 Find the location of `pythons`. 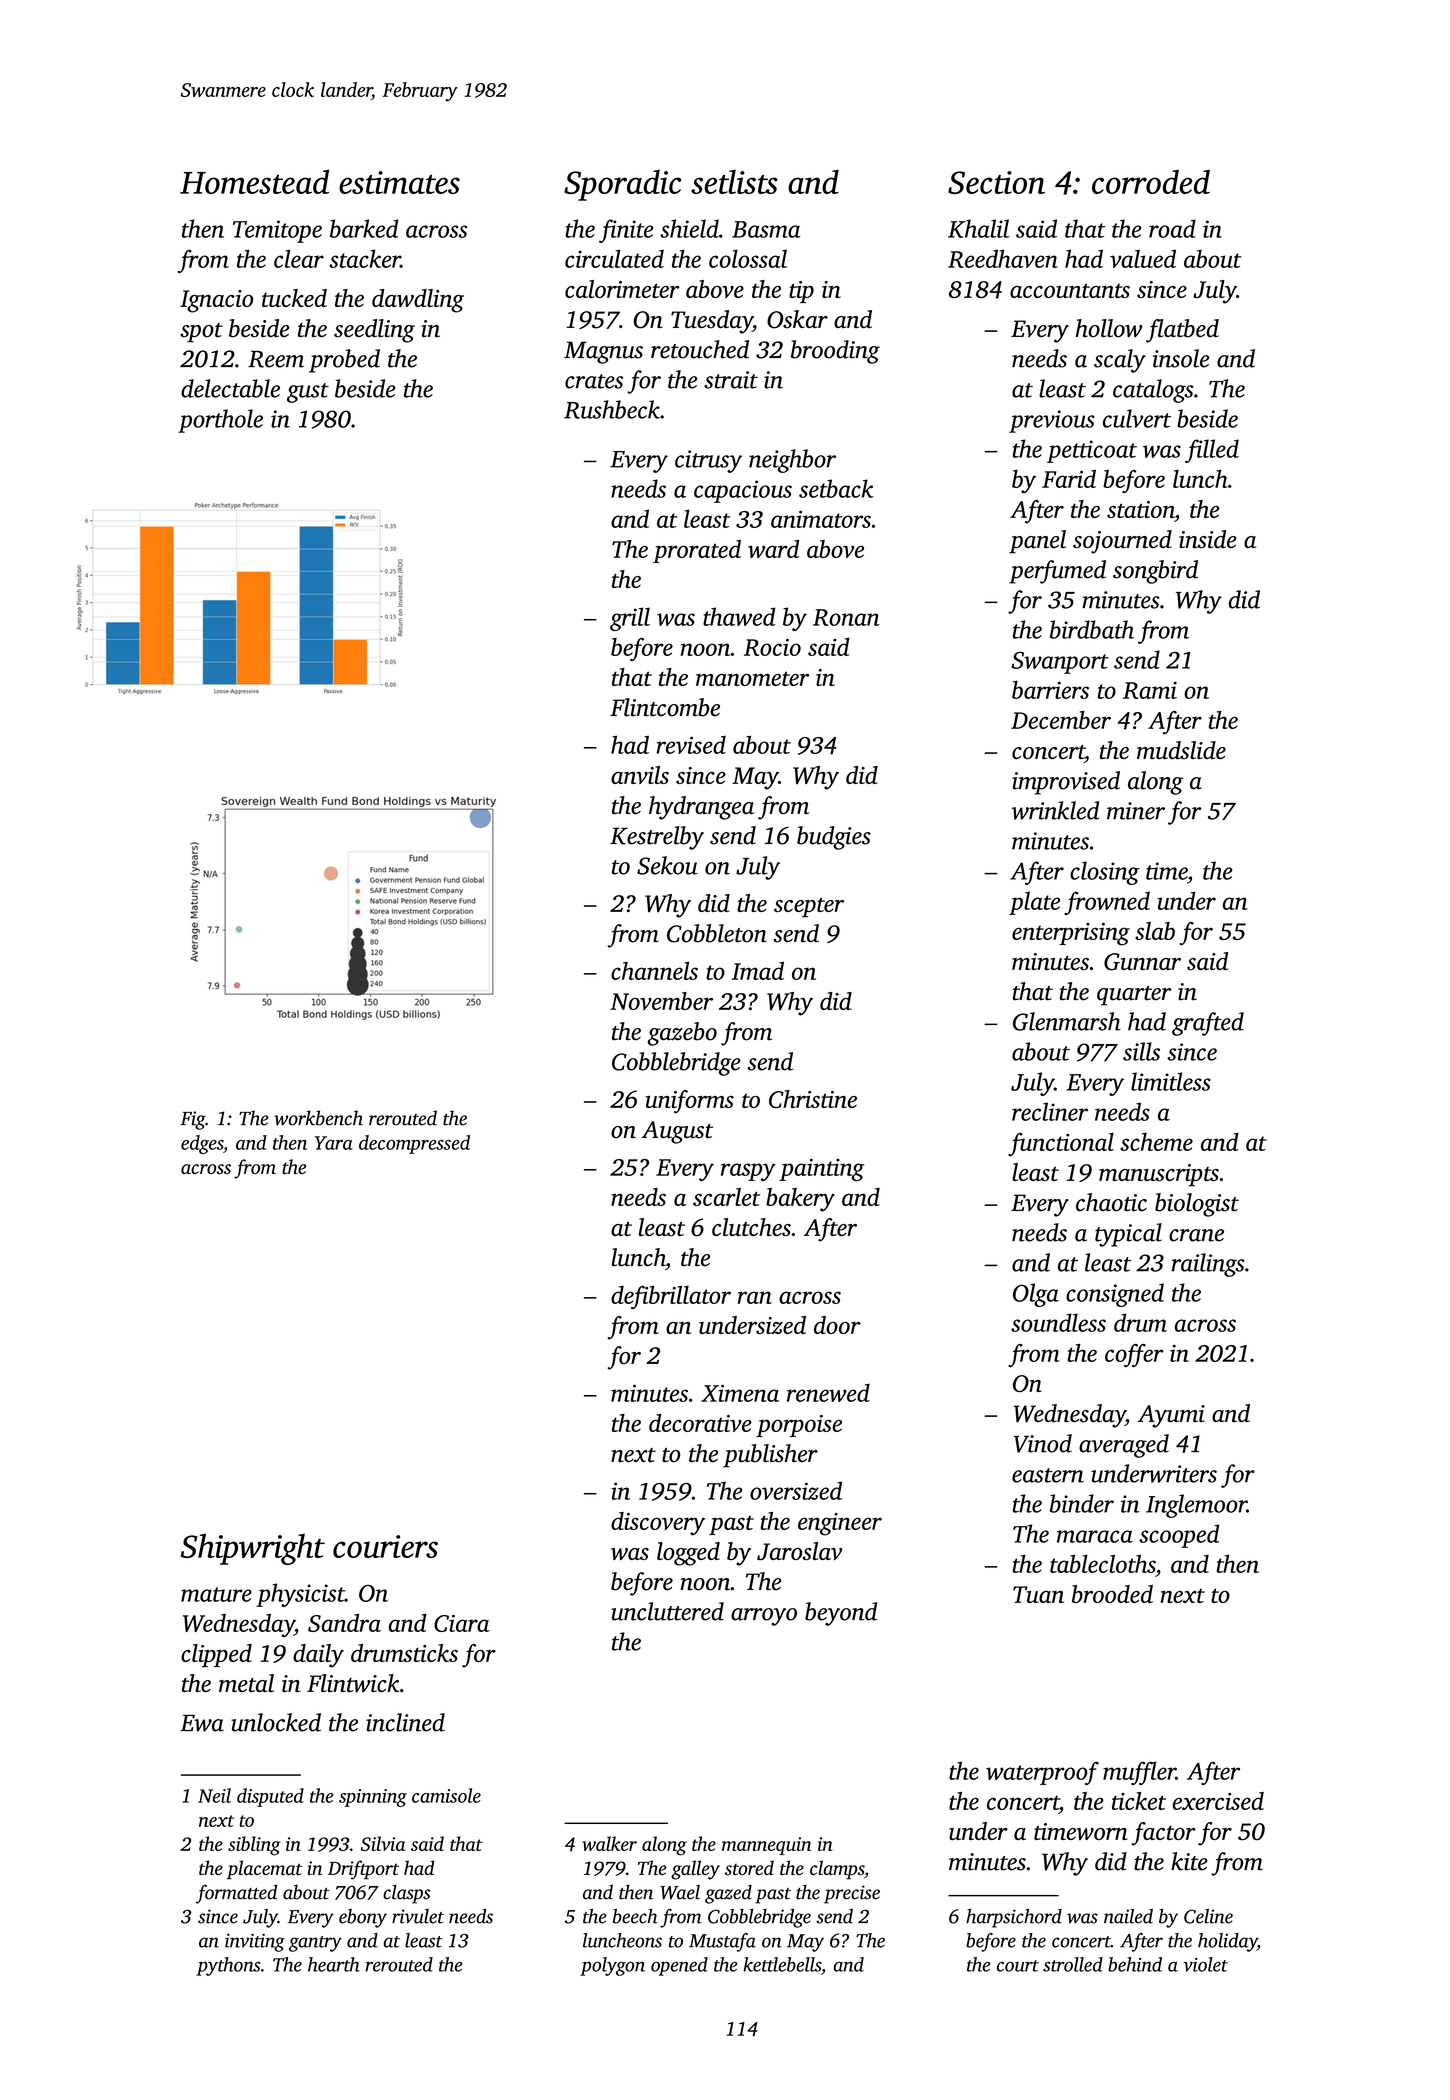

pythons is located at coordinates (228, 1966).
